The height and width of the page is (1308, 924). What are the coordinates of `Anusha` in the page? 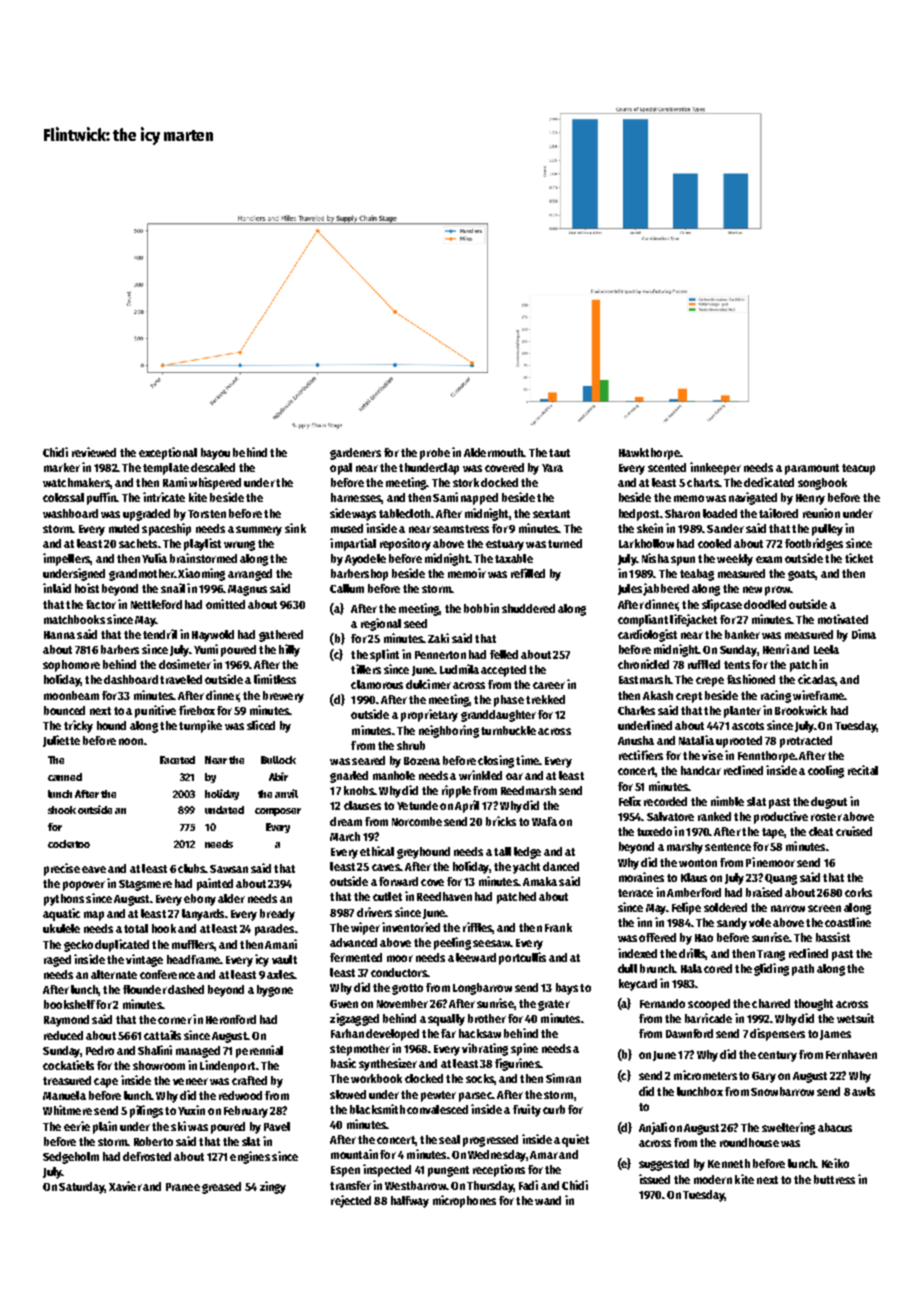 It's located at (636, 740).
